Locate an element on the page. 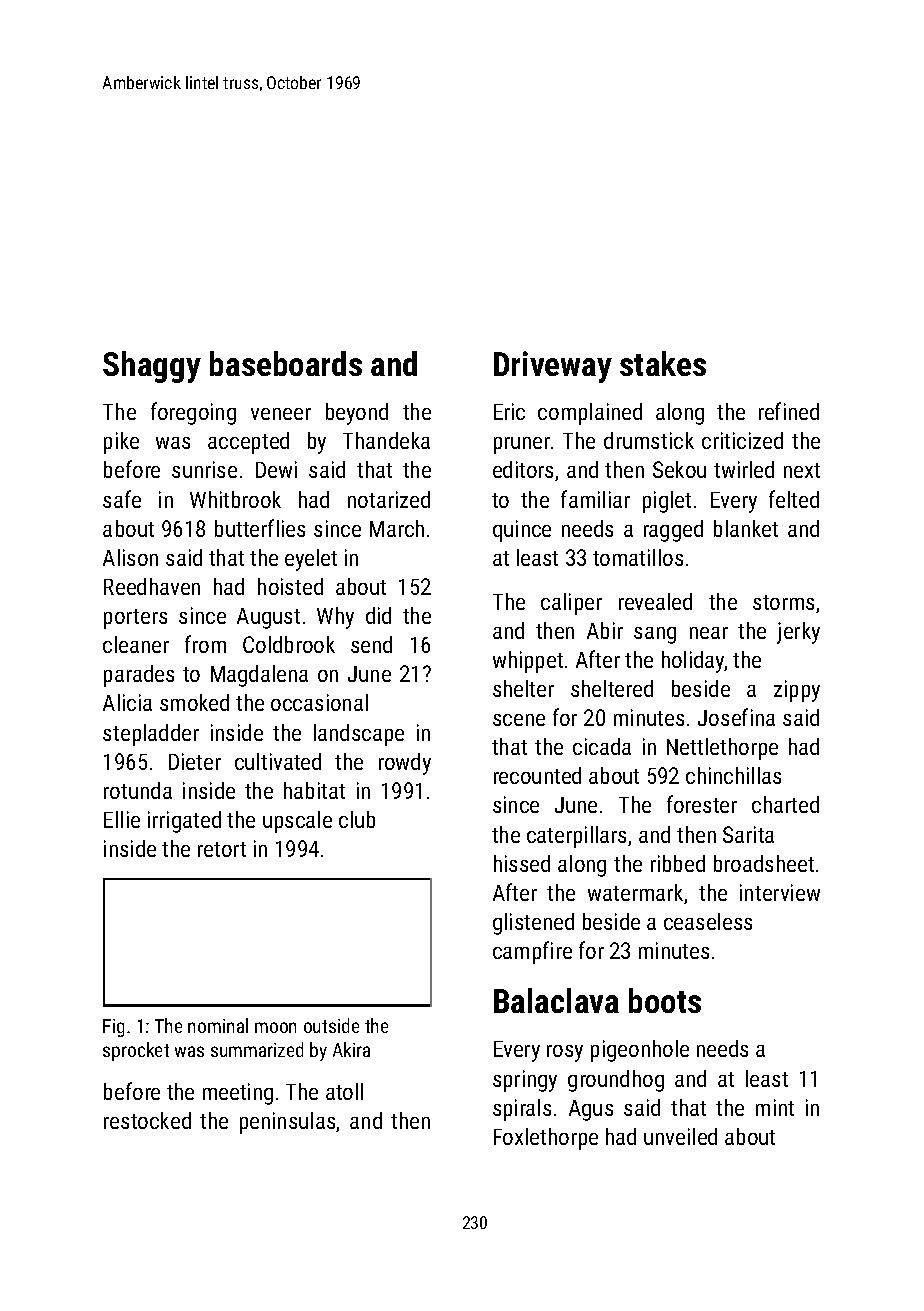  drumstick is located at coordinates (649, 440).
